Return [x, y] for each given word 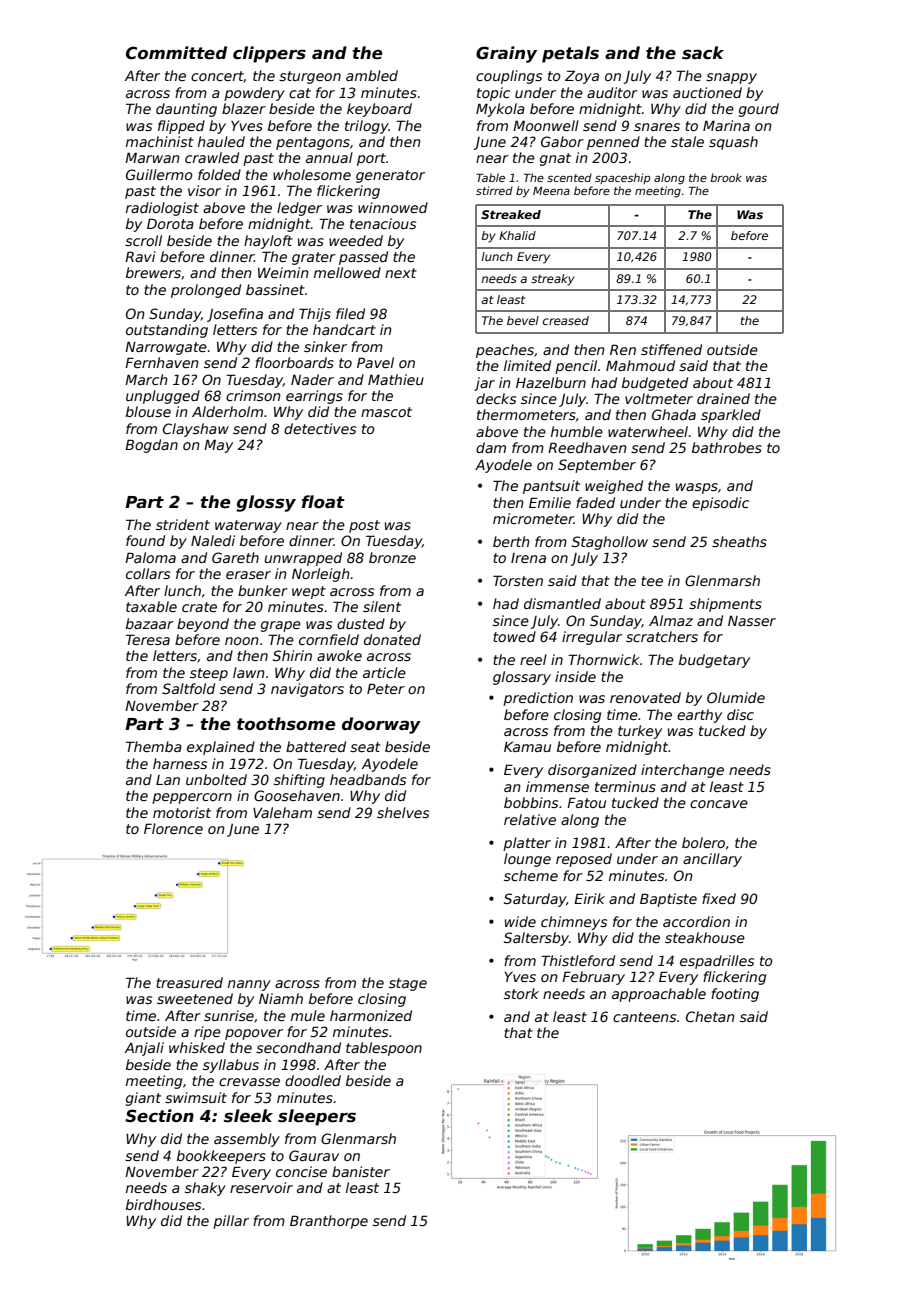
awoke [339, 655]
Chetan [710, 1016]
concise [301, 1171]
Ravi [140, 256]
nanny [249, 985]
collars [148, 573]
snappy [731, 78]
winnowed [393, 207]
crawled [212, 157]
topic [493, 94]
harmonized [371, 1015]
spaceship [623, 178]
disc [740, 714]
